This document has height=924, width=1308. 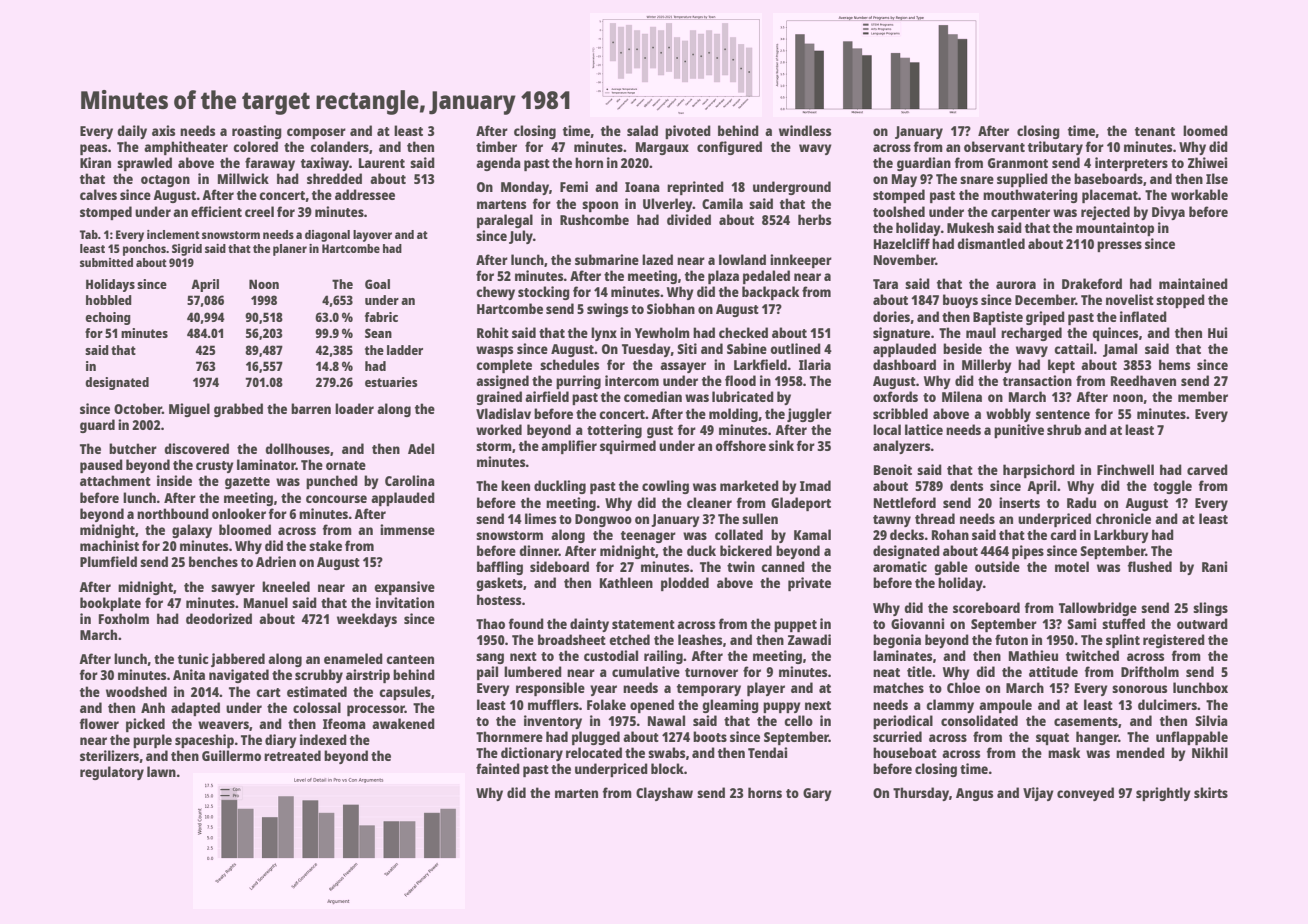 I want to click on pivoted, so click(x=688, y=132).
